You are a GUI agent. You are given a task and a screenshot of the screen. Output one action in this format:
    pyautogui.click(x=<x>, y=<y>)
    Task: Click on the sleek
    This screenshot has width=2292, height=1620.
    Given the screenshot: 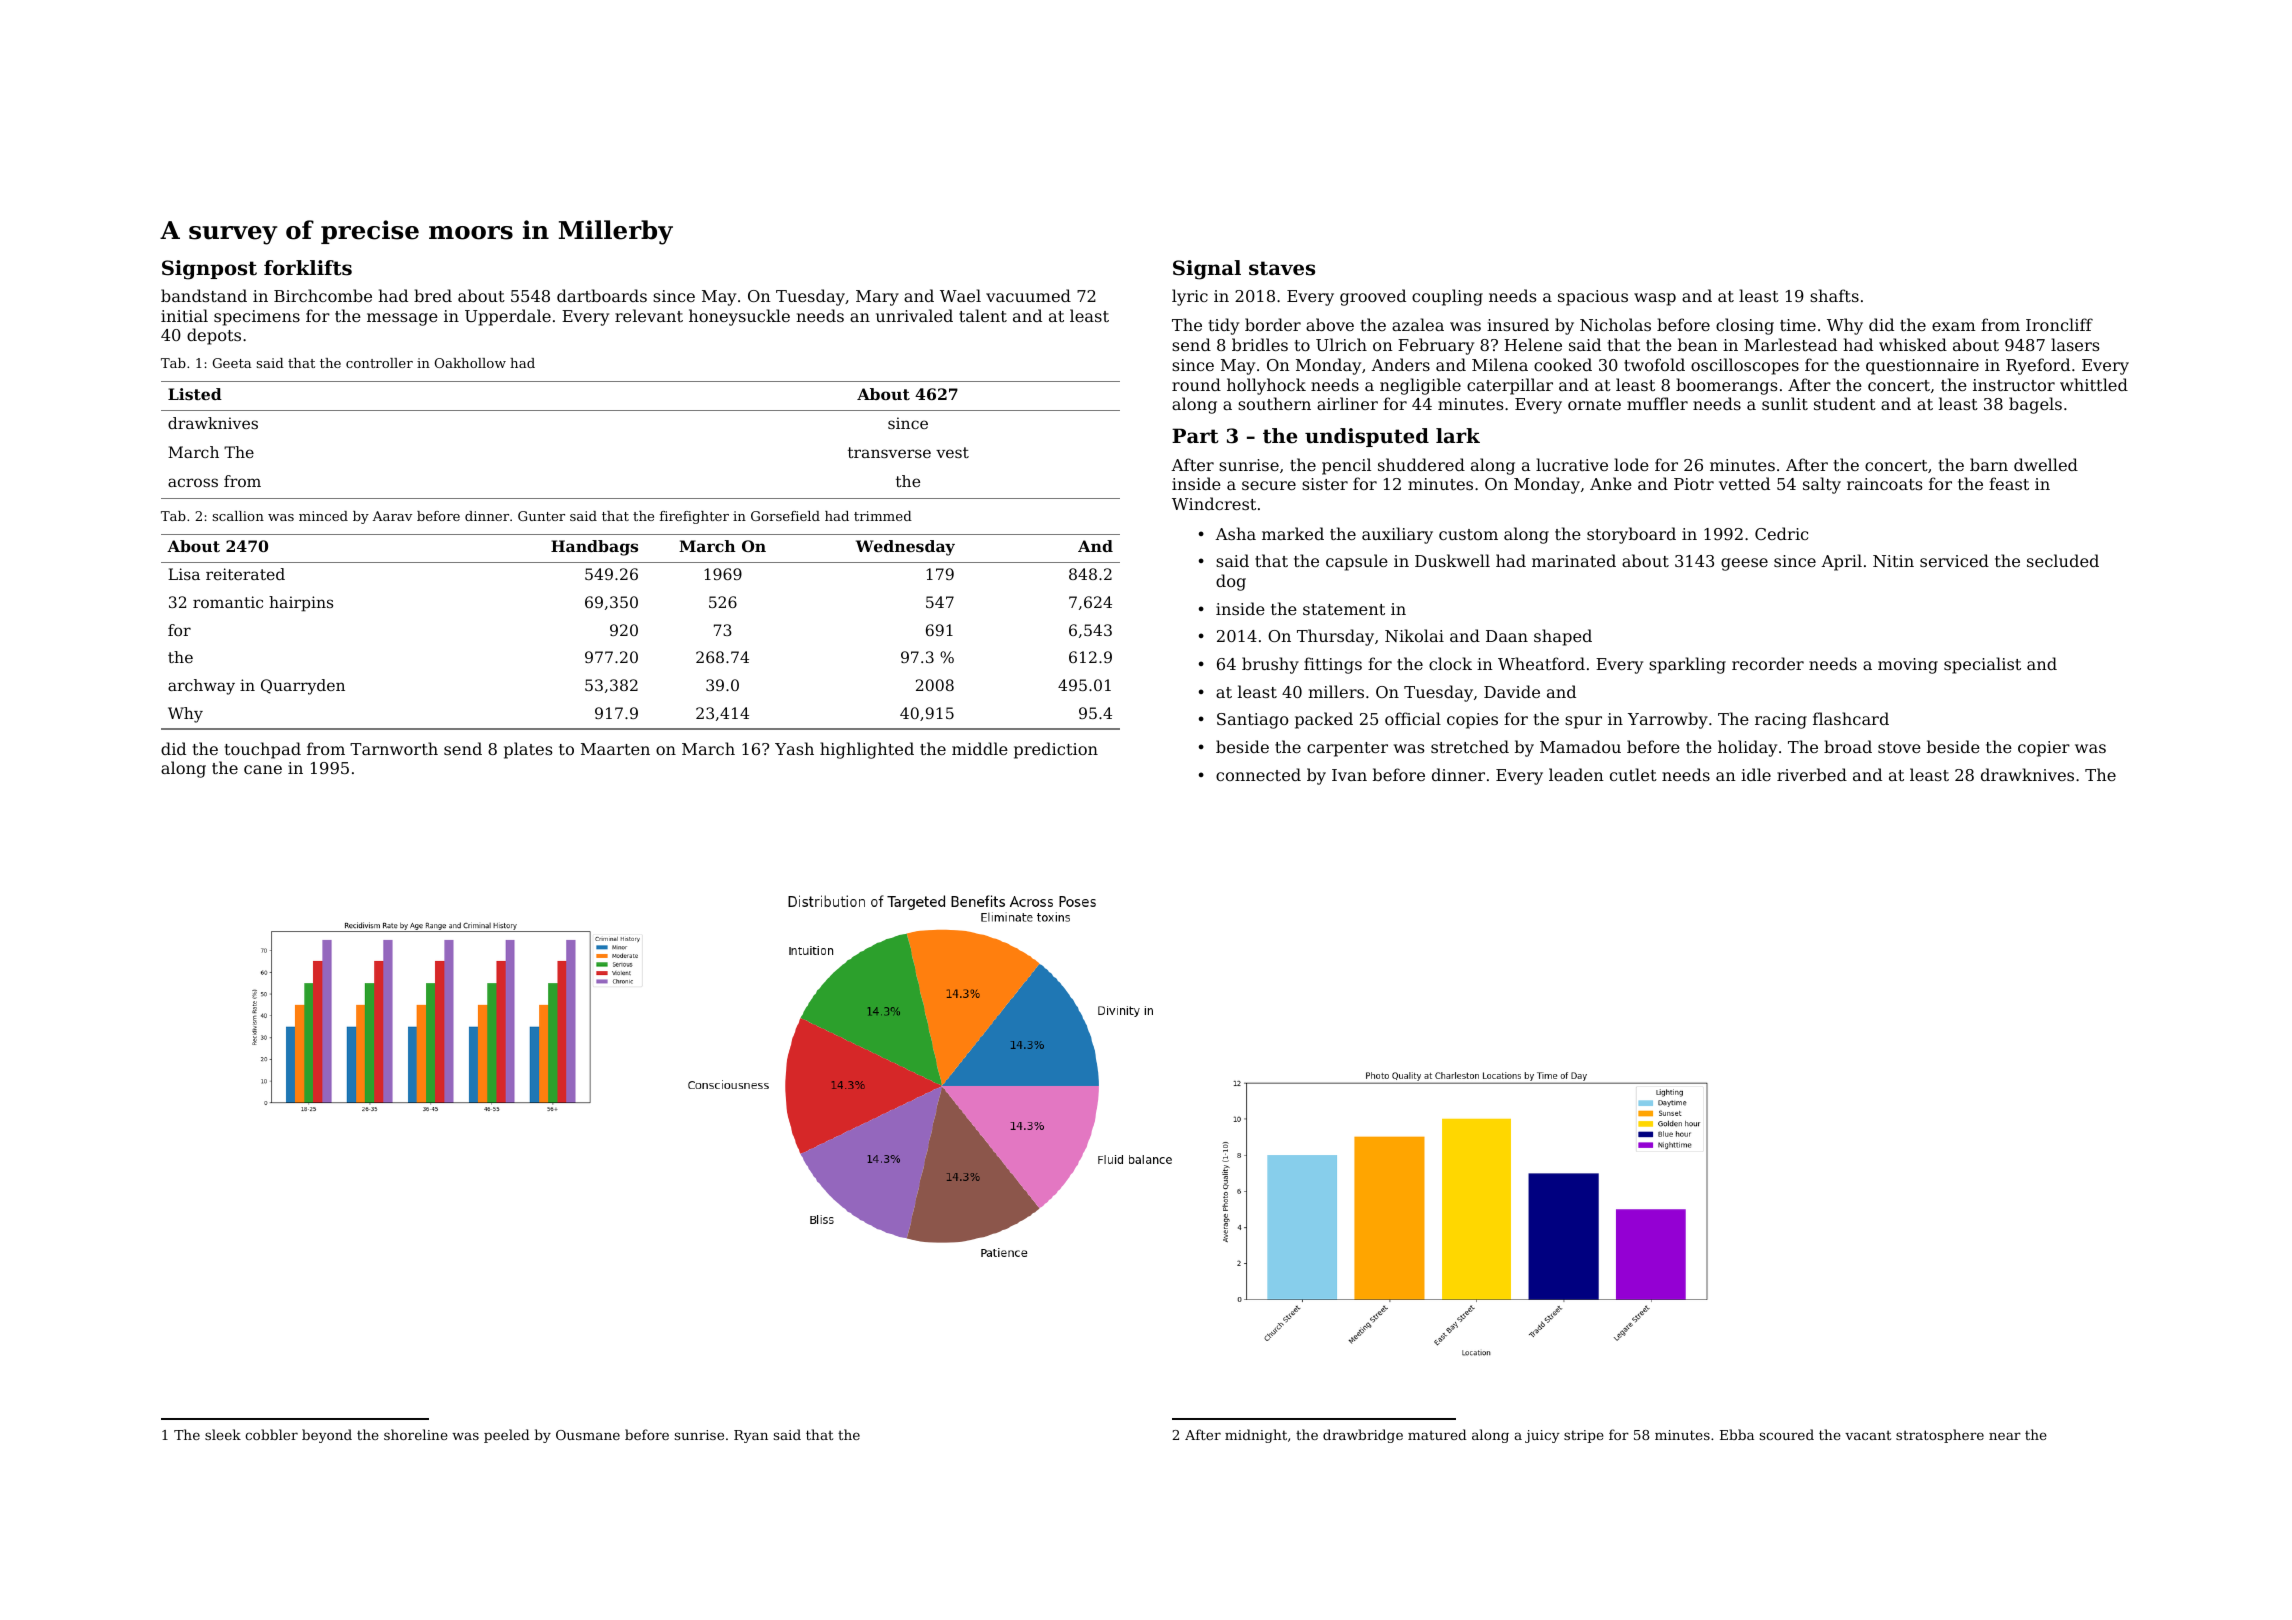 What is the action you would take?
    pyautogui.click(x=223, y=1434)
